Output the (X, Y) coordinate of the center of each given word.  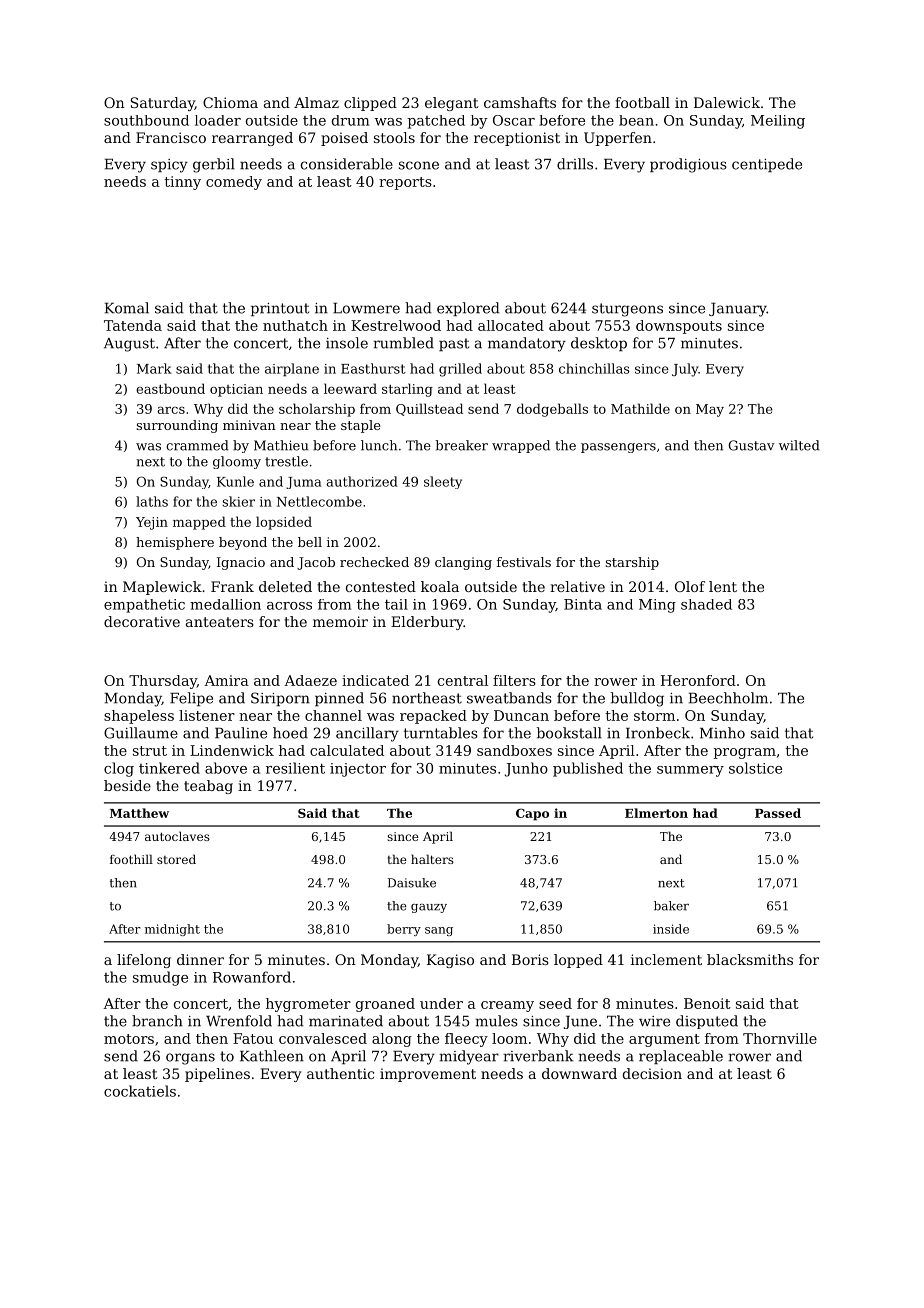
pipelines (217, 1075)
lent (723, 586)
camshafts (520, 102)
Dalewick (727, 102)
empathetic (144, 606)
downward (579, 1073)
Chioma (230, 102)
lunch (379, 445)
